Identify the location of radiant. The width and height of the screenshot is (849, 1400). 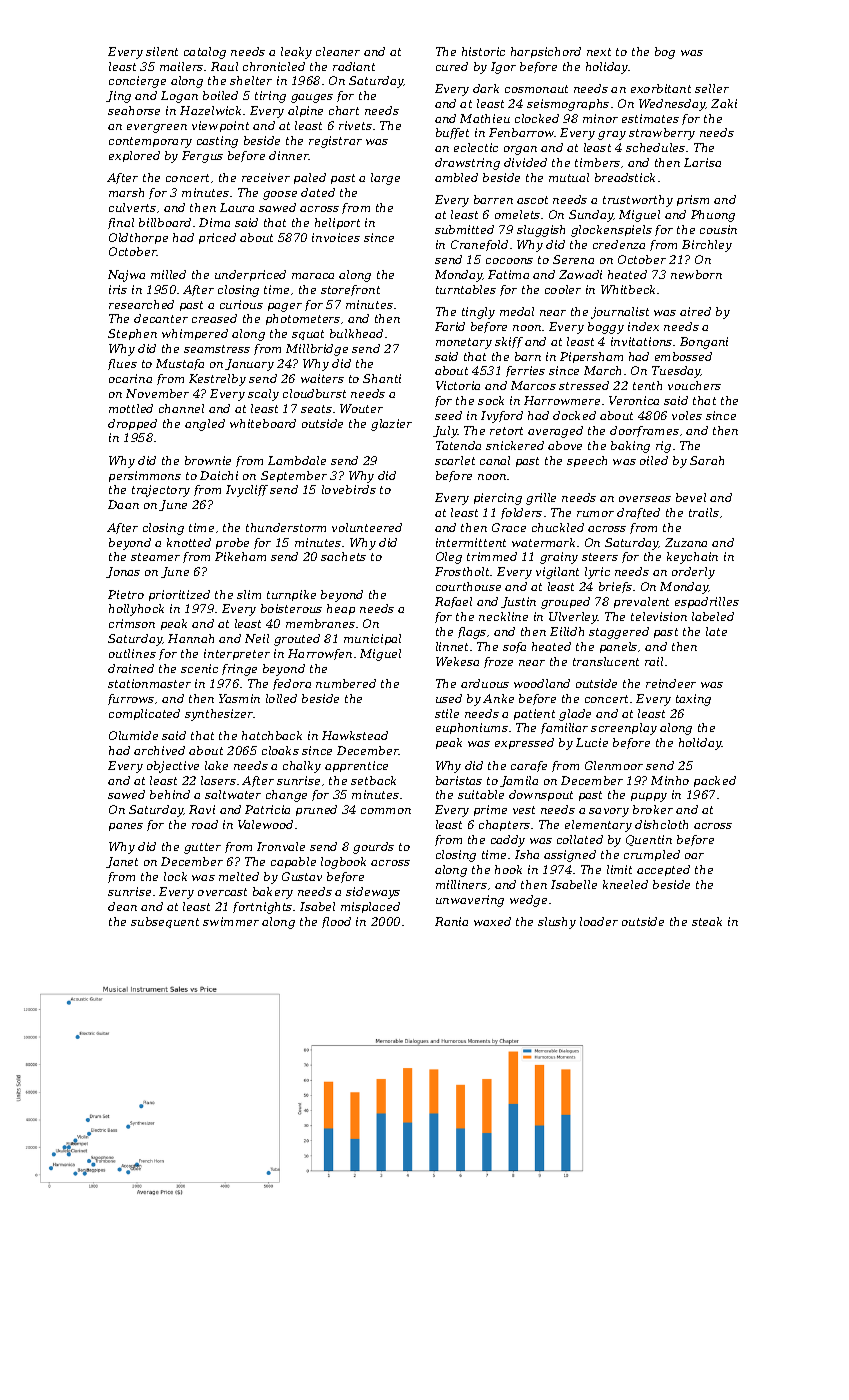
(354, 66).
